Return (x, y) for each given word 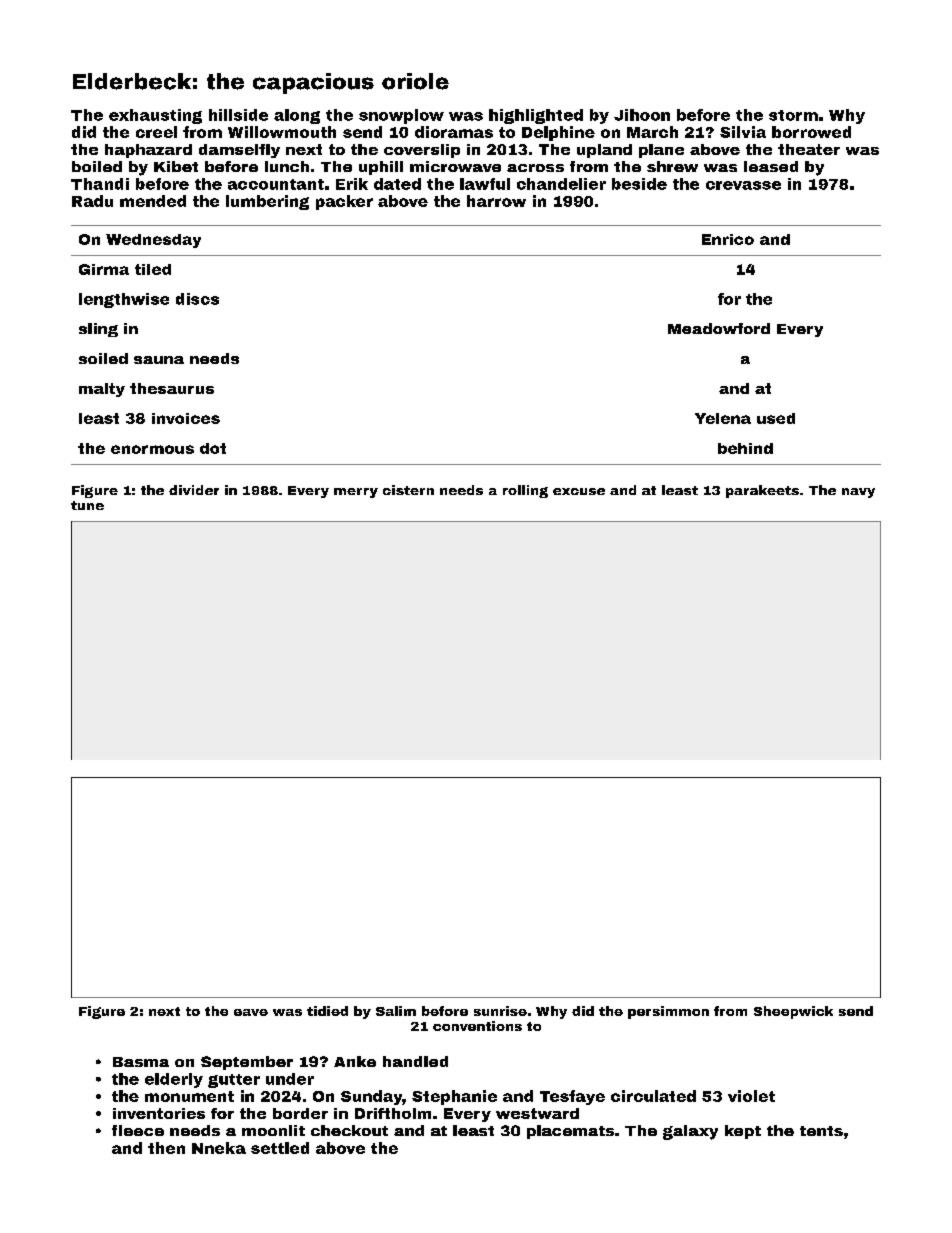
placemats (570, 1132)
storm (793, 115)
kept (743, 1132)
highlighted (536, 116)
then (166, 1148)
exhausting (155, 116)
